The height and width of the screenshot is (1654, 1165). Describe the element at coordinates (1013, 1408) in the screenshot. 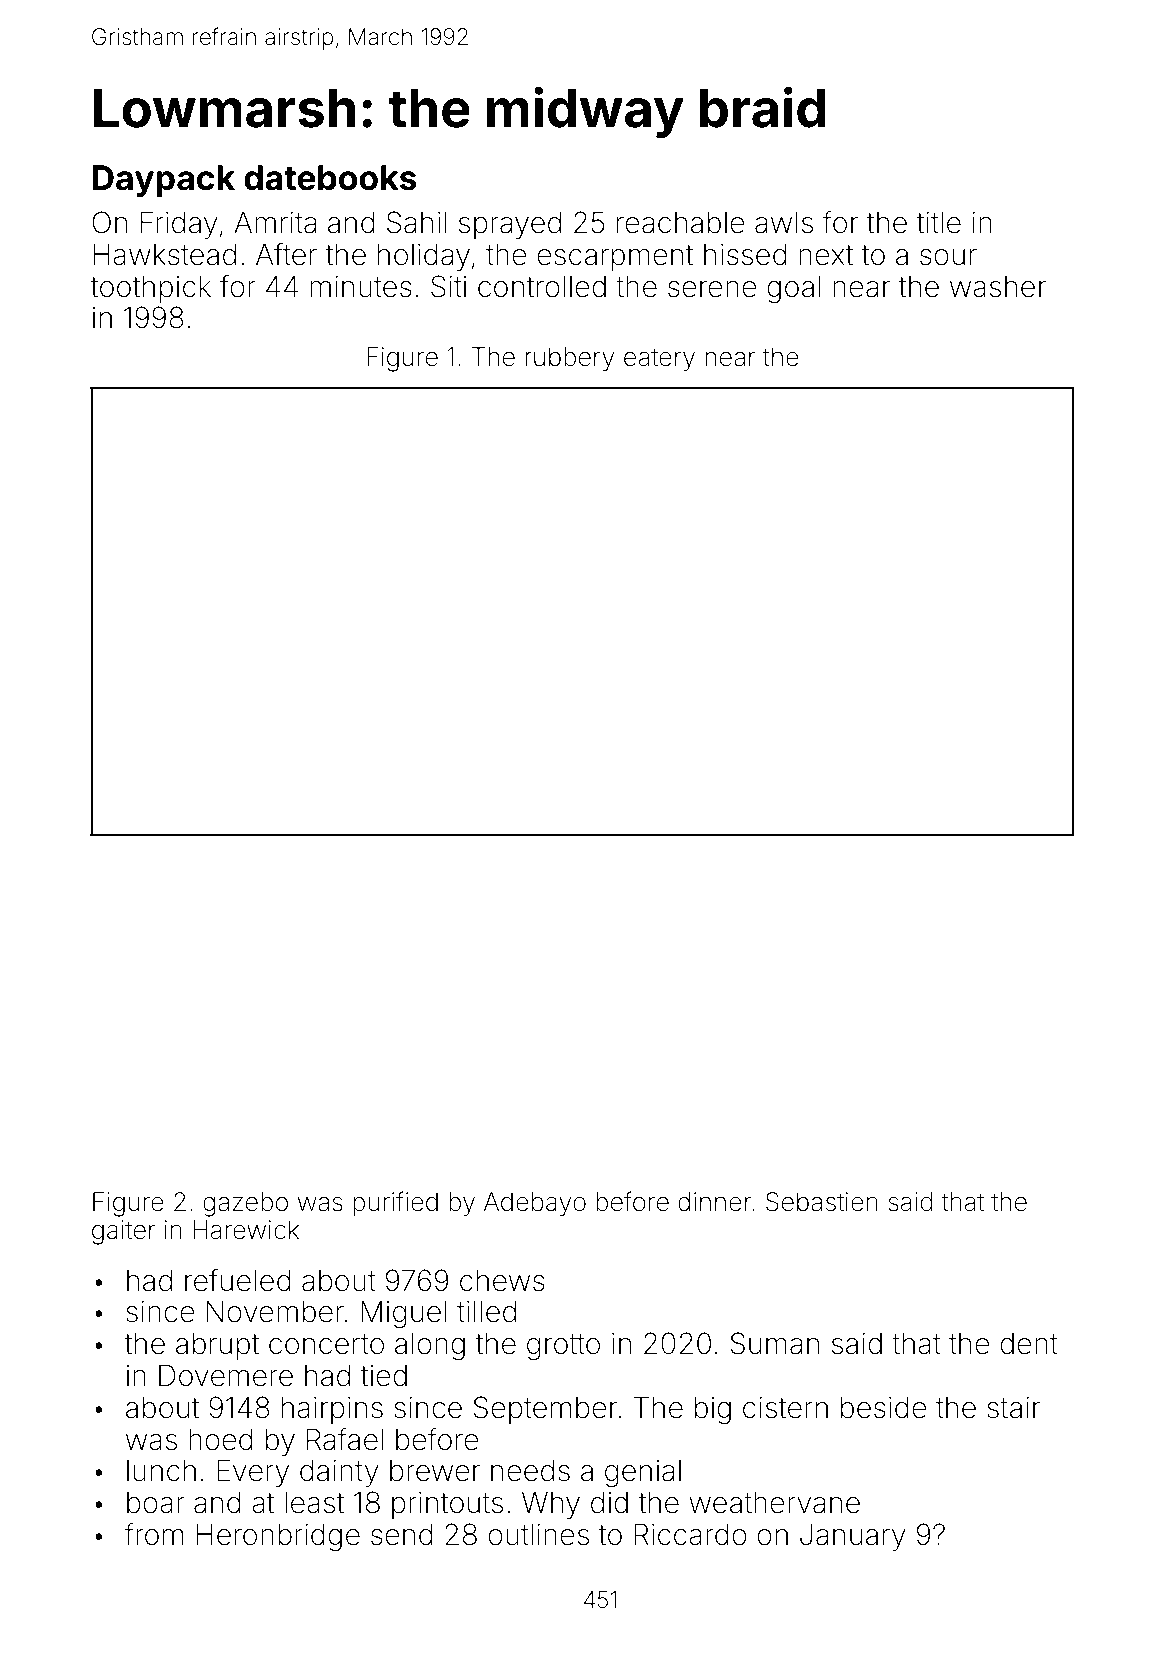

I see `stair` at that location.
